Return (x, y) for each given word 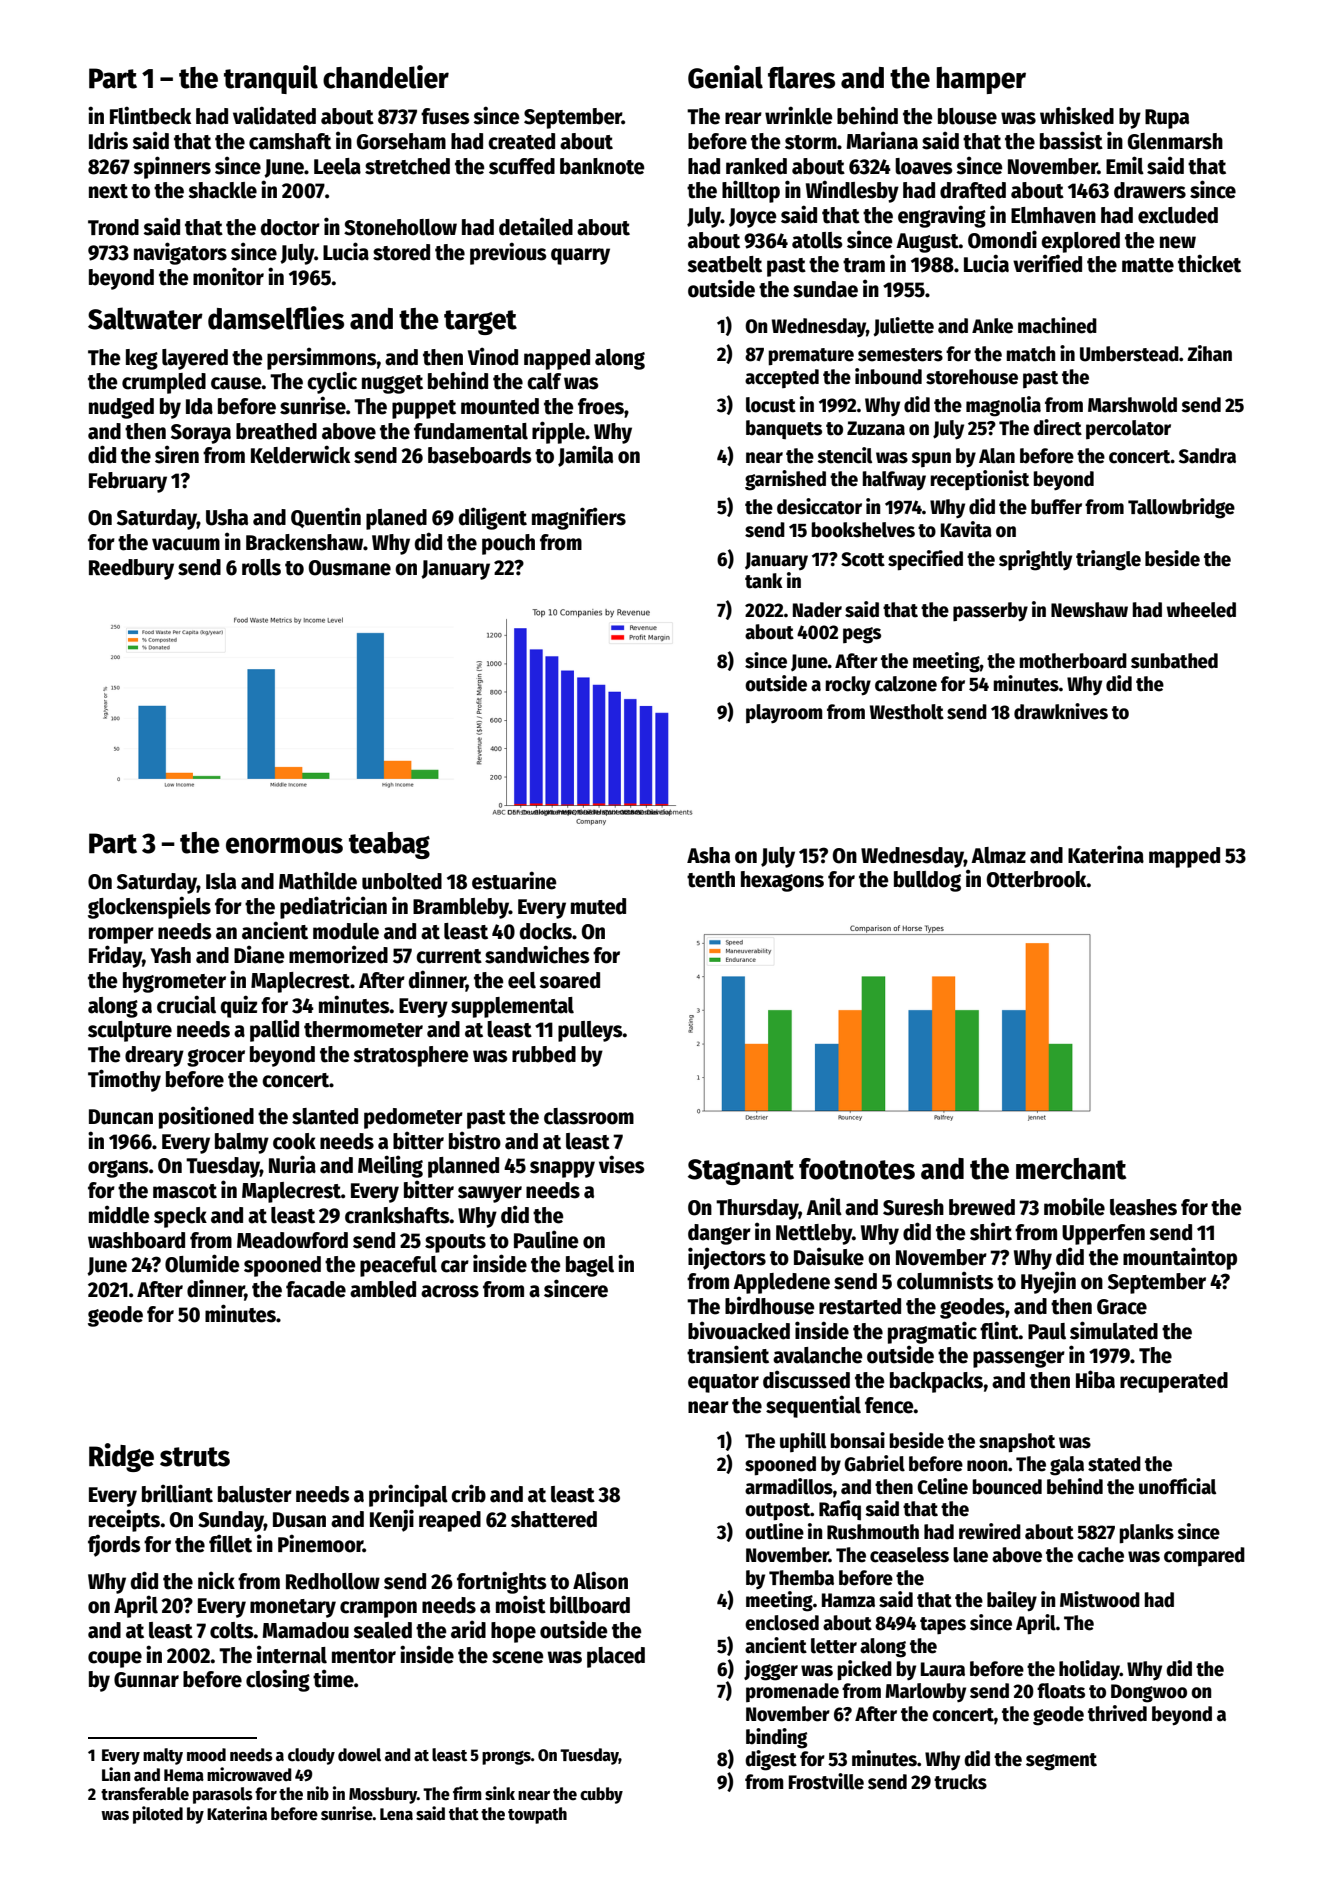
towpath (537, 1815)
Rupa (1167, 119)
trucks (960, 1782)
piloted (158, 1815)
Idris (108, 140)
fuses (445, 116)
